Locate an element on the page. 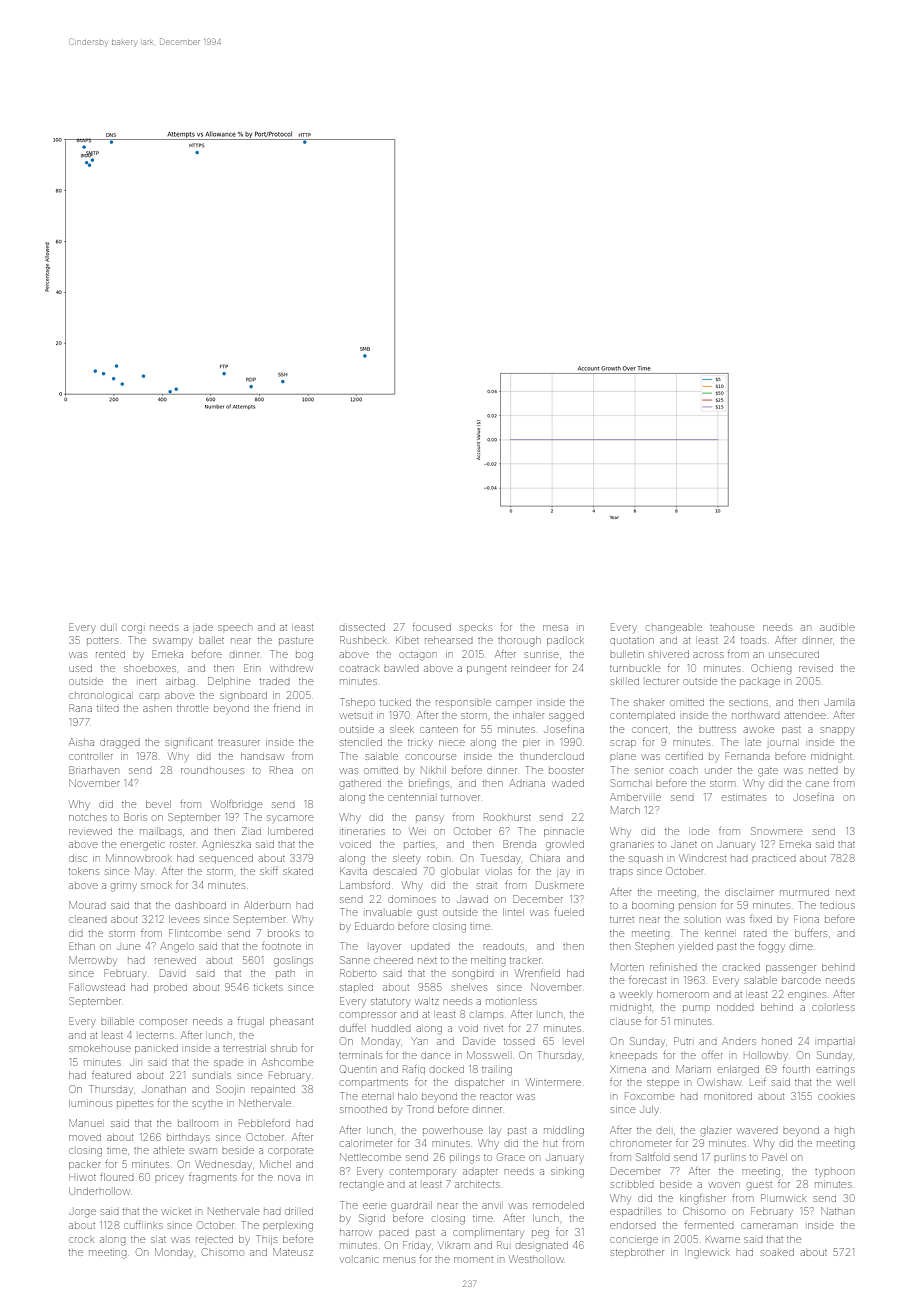 Image resolution: width=924 pixels, height=1308 pixels. moment is located at coordinates (473, 1260).
